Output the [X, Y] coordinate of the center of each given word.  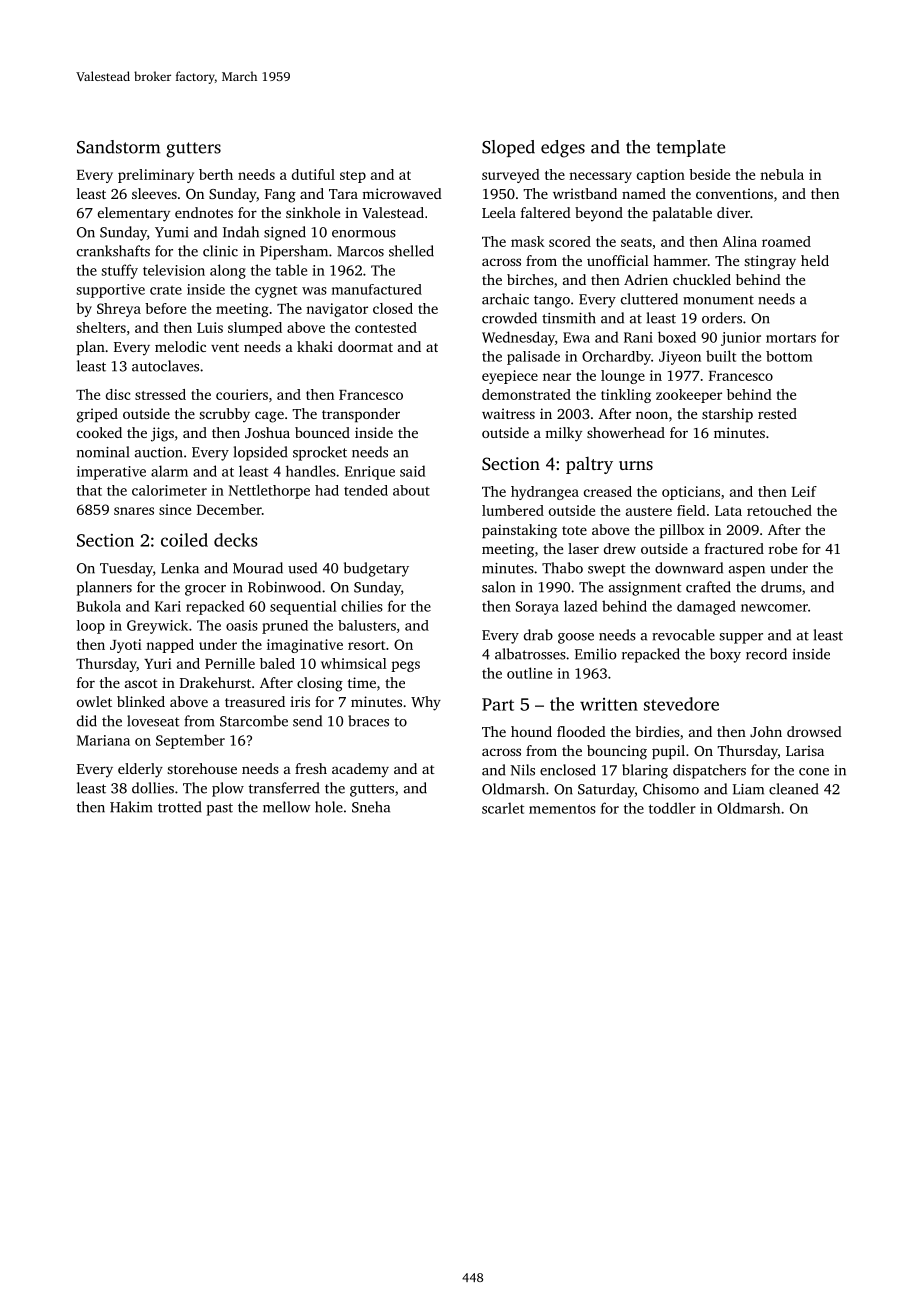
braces [368, 721]
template [691, 148]
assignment [645, 589]
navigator [337, 310]
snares [134, 511]
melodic [180, 346]
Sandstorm [118, 147]
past [220, 809]
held [815, 260]
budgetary [376, 569]
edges [563, 149]
